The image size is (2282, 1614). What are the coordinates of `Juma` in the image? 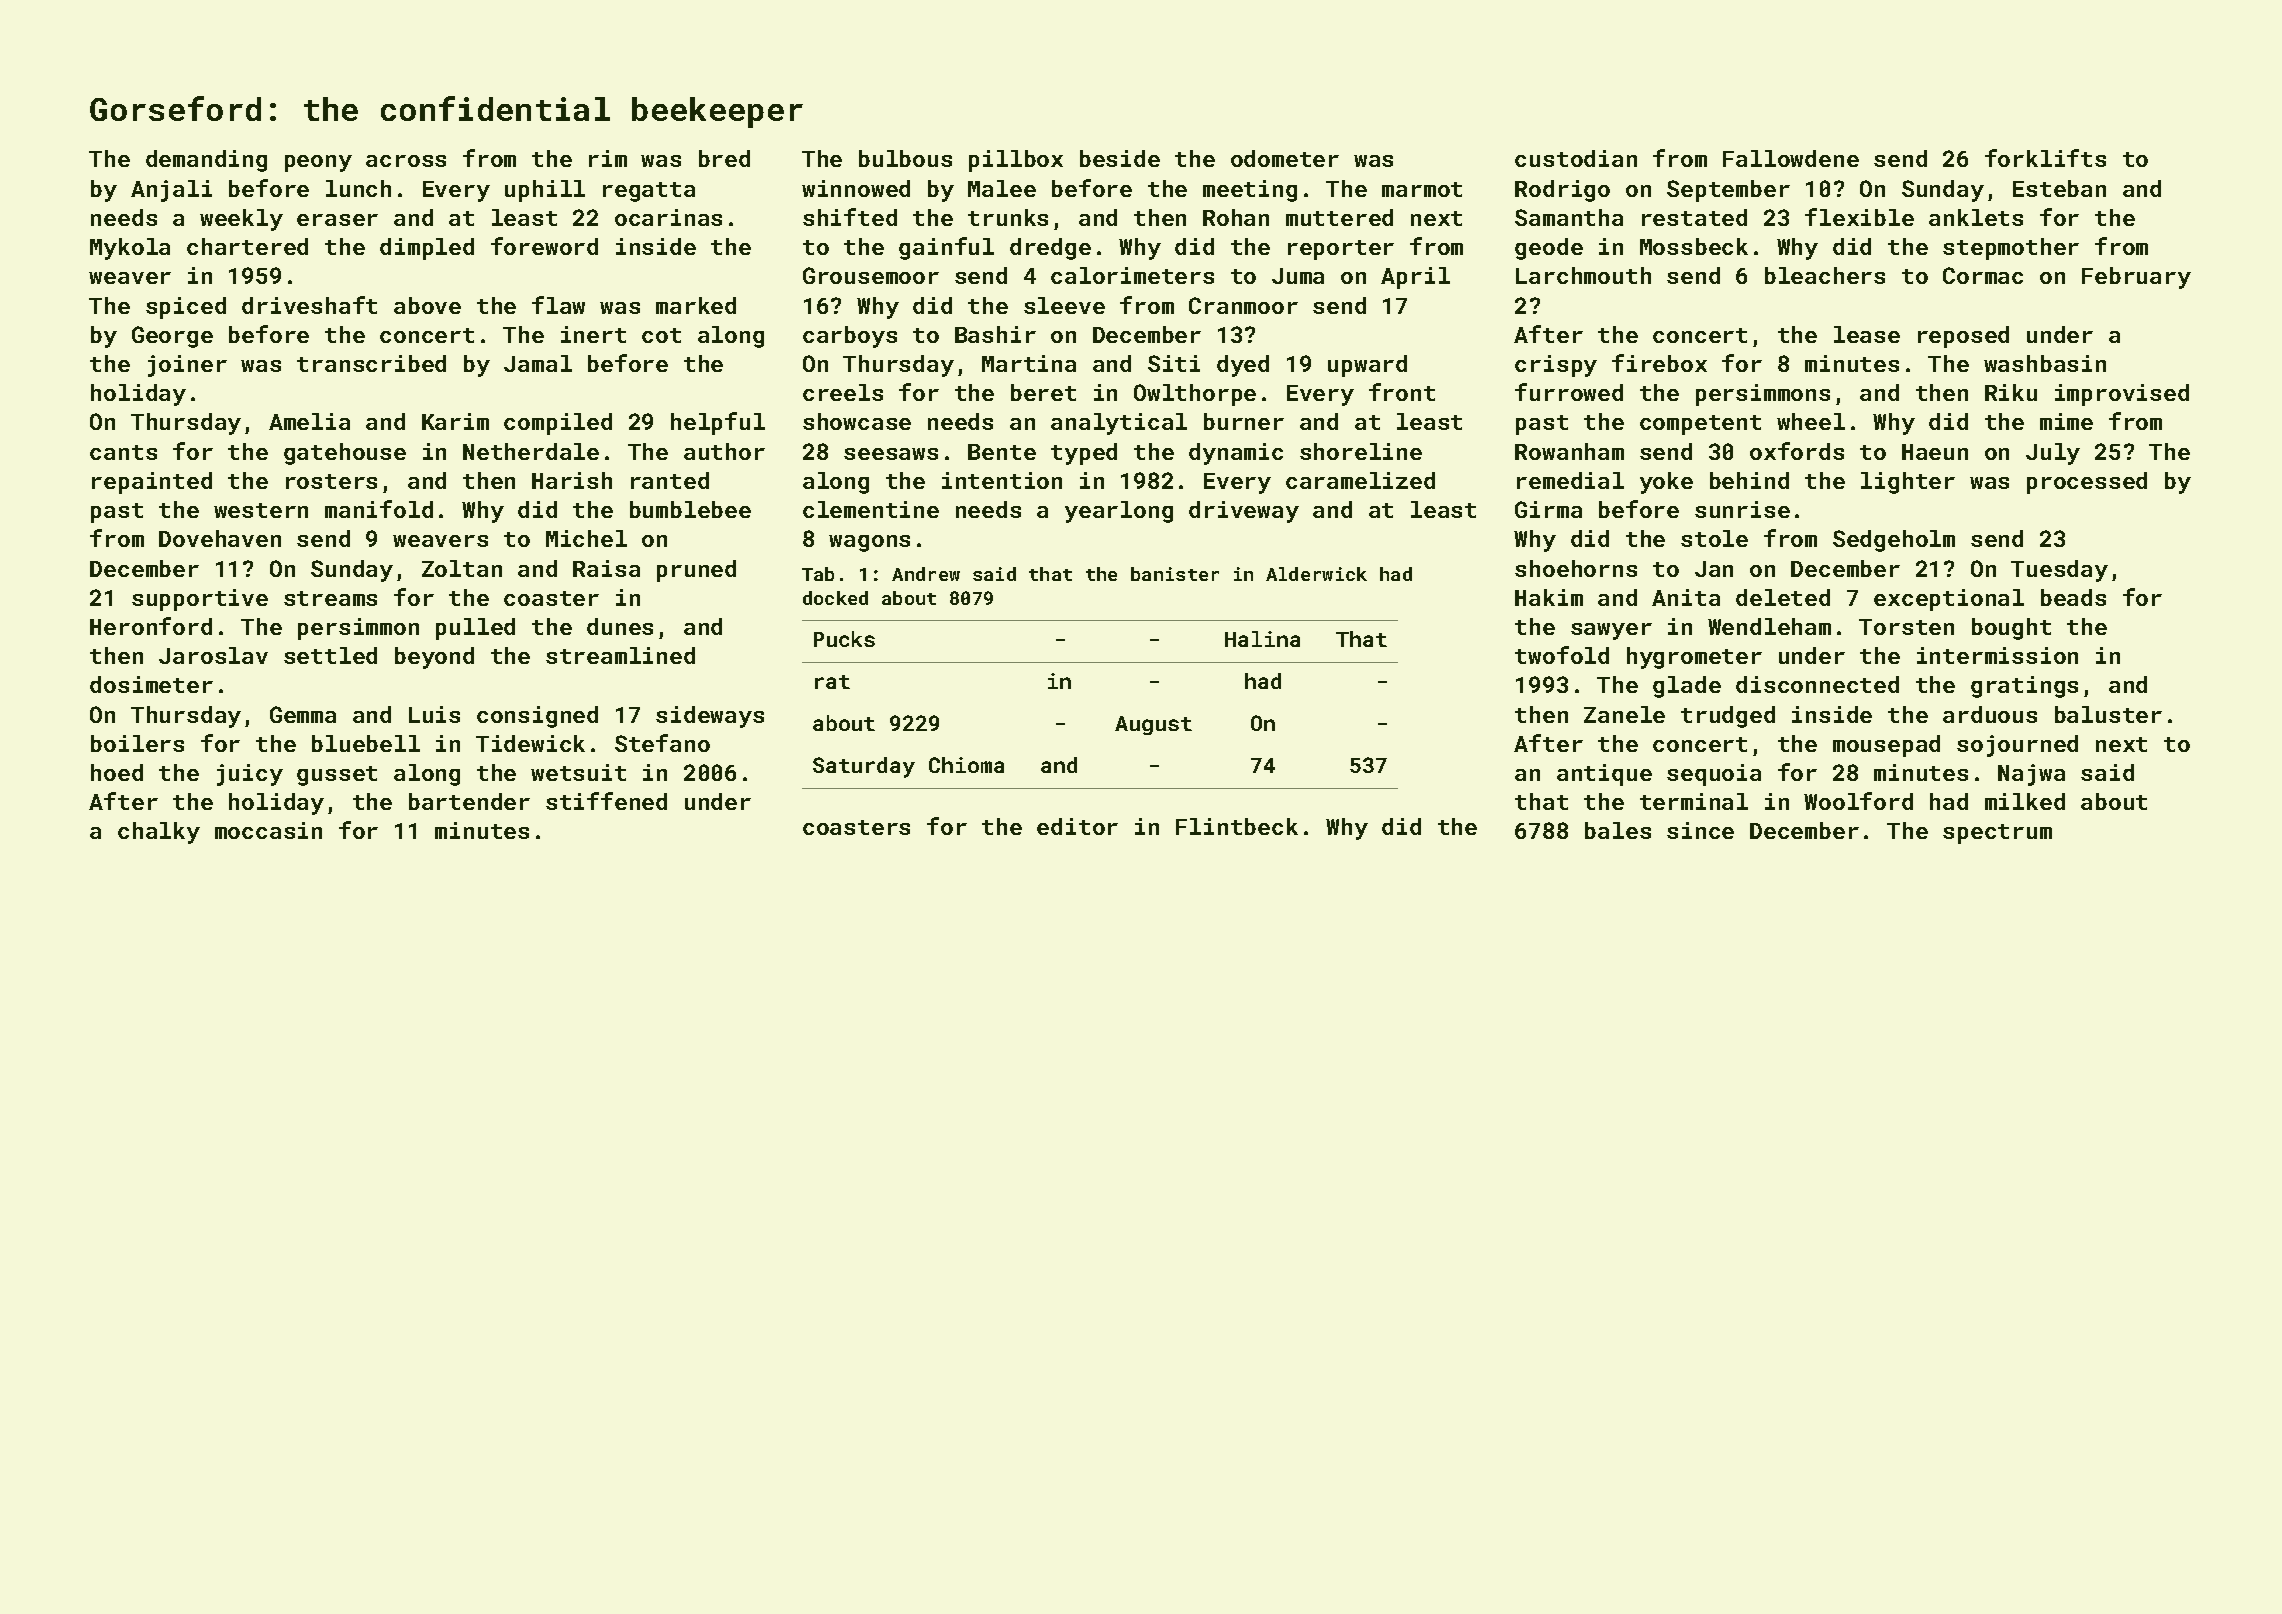 It's located at (1298, 276).
